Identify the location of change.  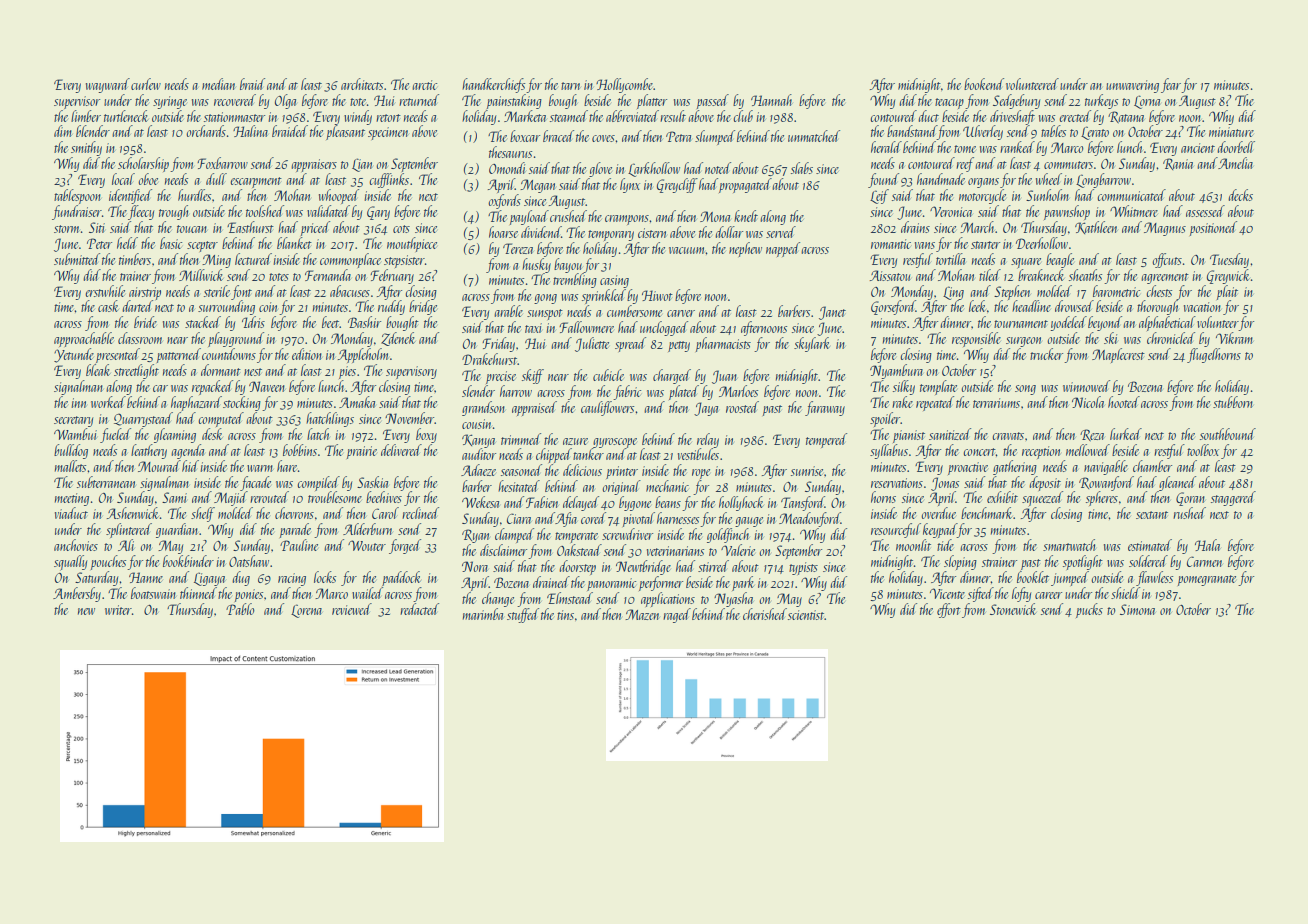
(498, 599).
